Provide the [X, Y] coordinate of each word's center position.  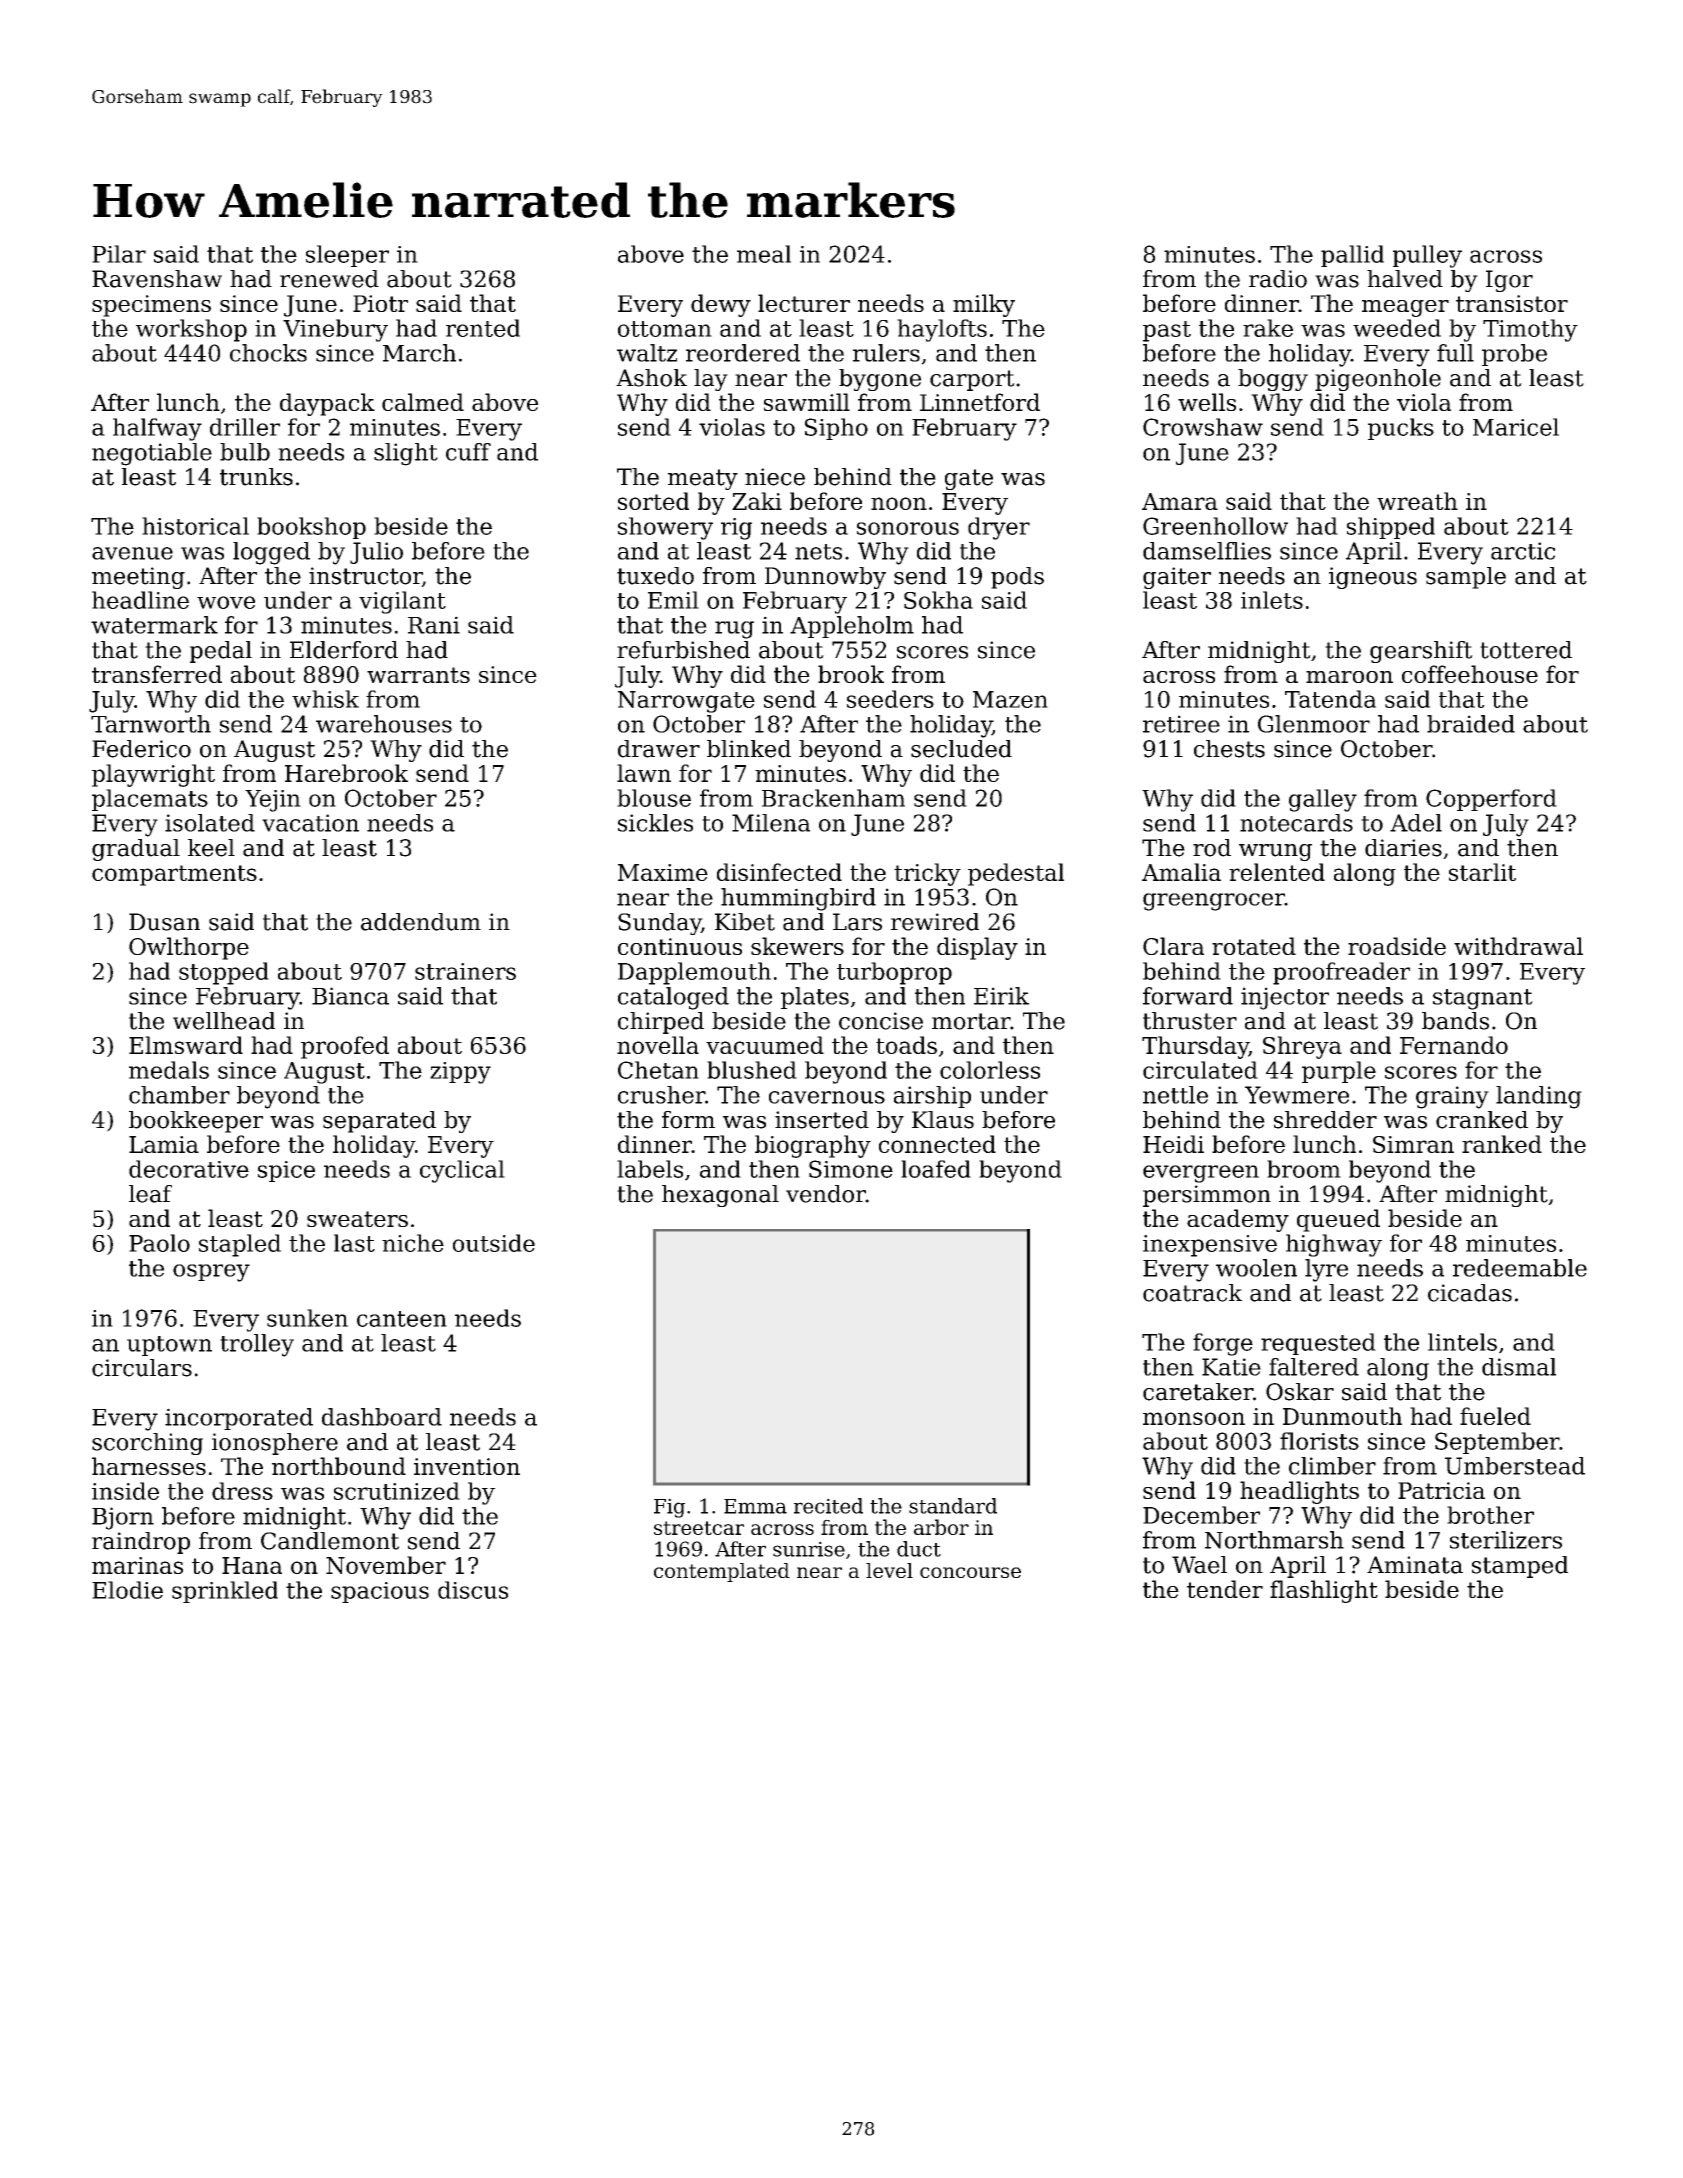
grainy [1452, 1097]
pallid [1352, 256]
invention [467, 1466]
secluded [961, 749]
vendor [826, 1194]
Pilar [119, 254]
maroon [1349, 677]
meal [764, 254]
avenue [132, 553]
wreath [1417, 501]
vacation [310, 823]
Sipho [836, 429]
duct [919, 1549]
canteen [402, 1319]
